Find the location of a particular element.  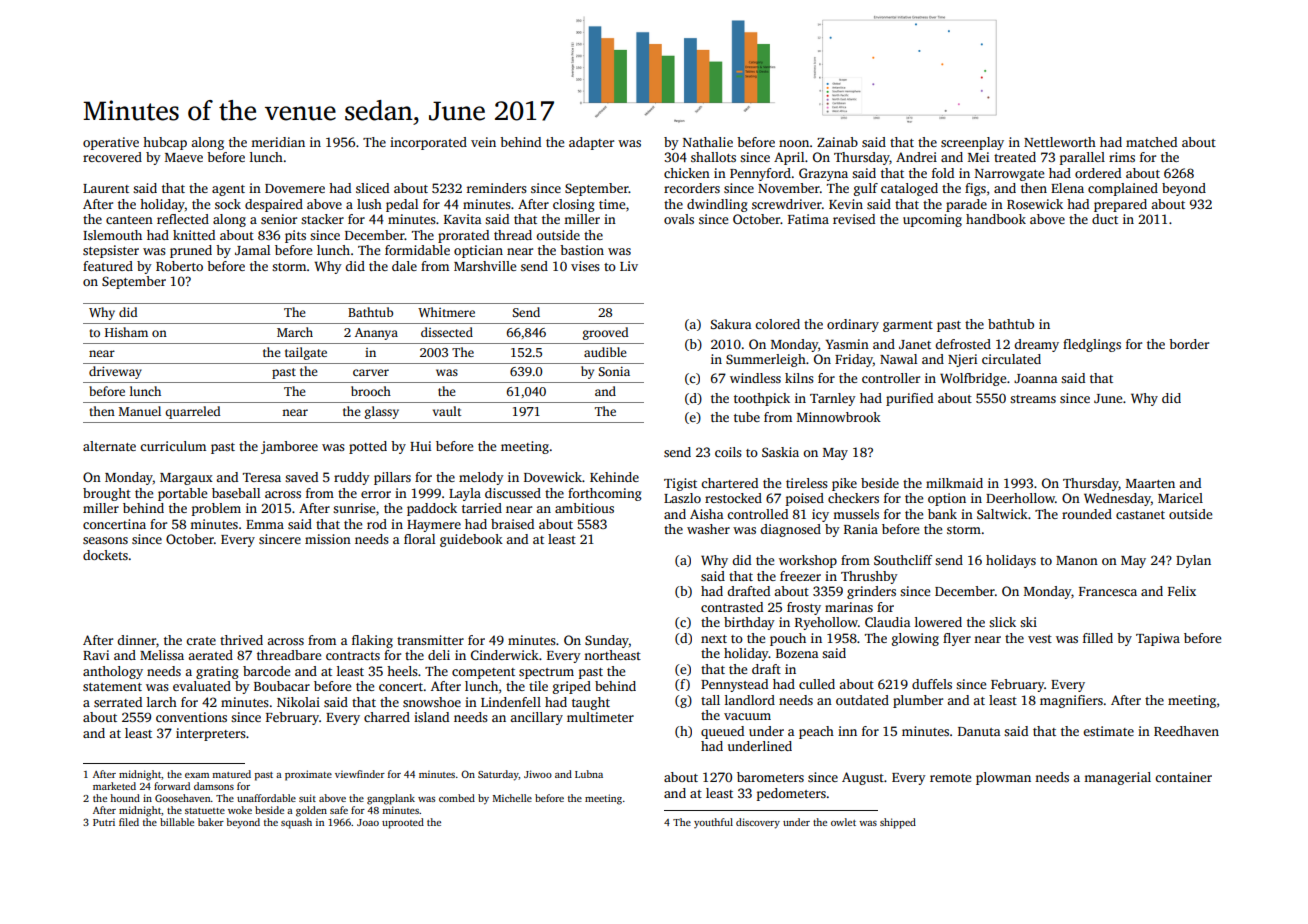

Joao is located at coordinates (368, 822).
